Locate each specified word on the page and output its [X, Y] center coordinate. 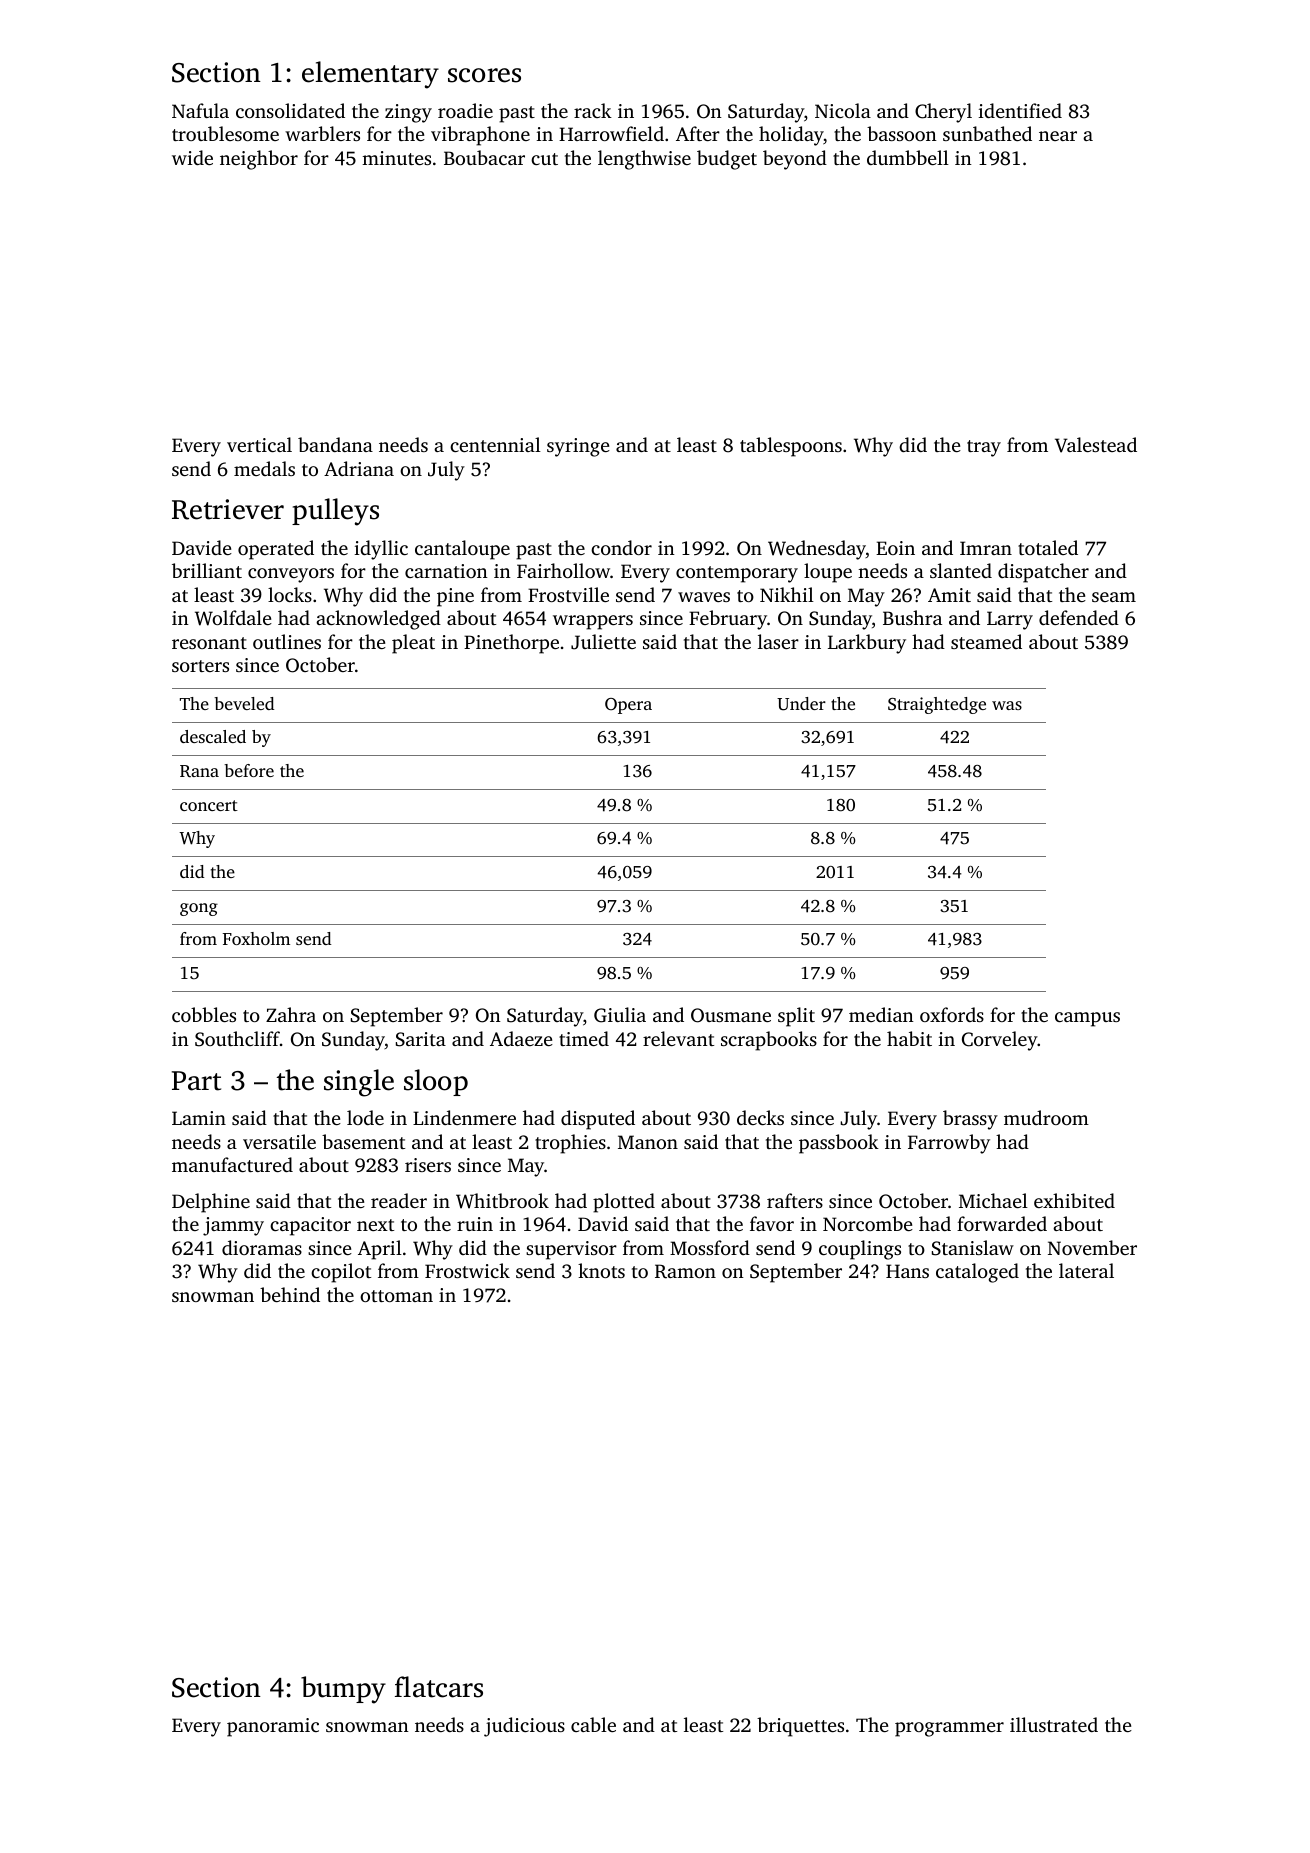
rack [593, 110]
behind [290, 1294]
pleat [413, 644]
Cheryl [943, 113]
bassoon [902, 133]
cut [544, 159]
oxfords [952, 1014]
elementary [370, 75]
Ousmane [731, 1015]
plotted [624, 1203]
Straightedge [937, 705]
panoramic [273, 1727]
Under [801, 704]
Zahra [291, 1014]
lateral [1086, 1270]
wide [192, 157]
